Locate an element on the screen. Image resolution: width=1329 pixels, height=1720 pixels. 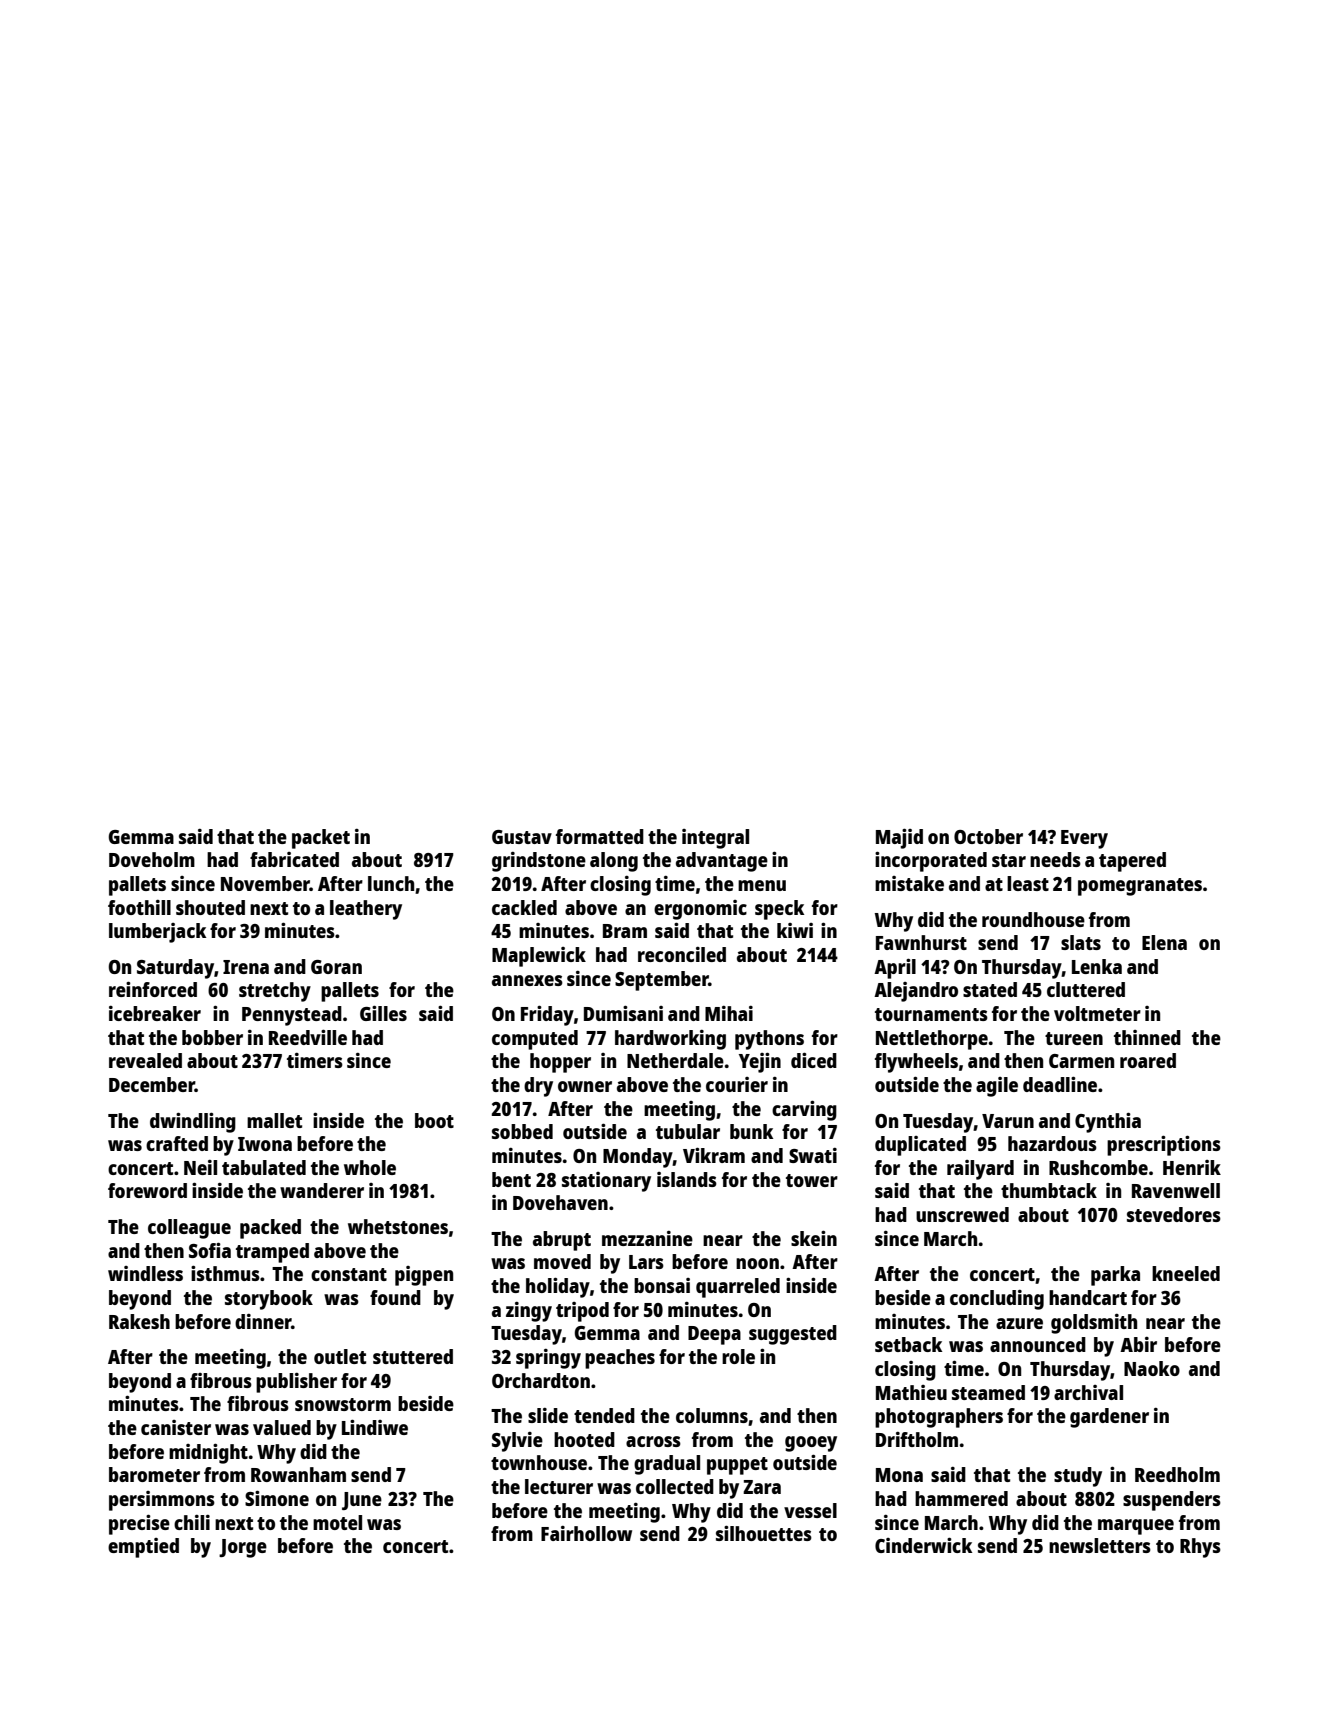
storybook is located at coordinates (269, 1300).
